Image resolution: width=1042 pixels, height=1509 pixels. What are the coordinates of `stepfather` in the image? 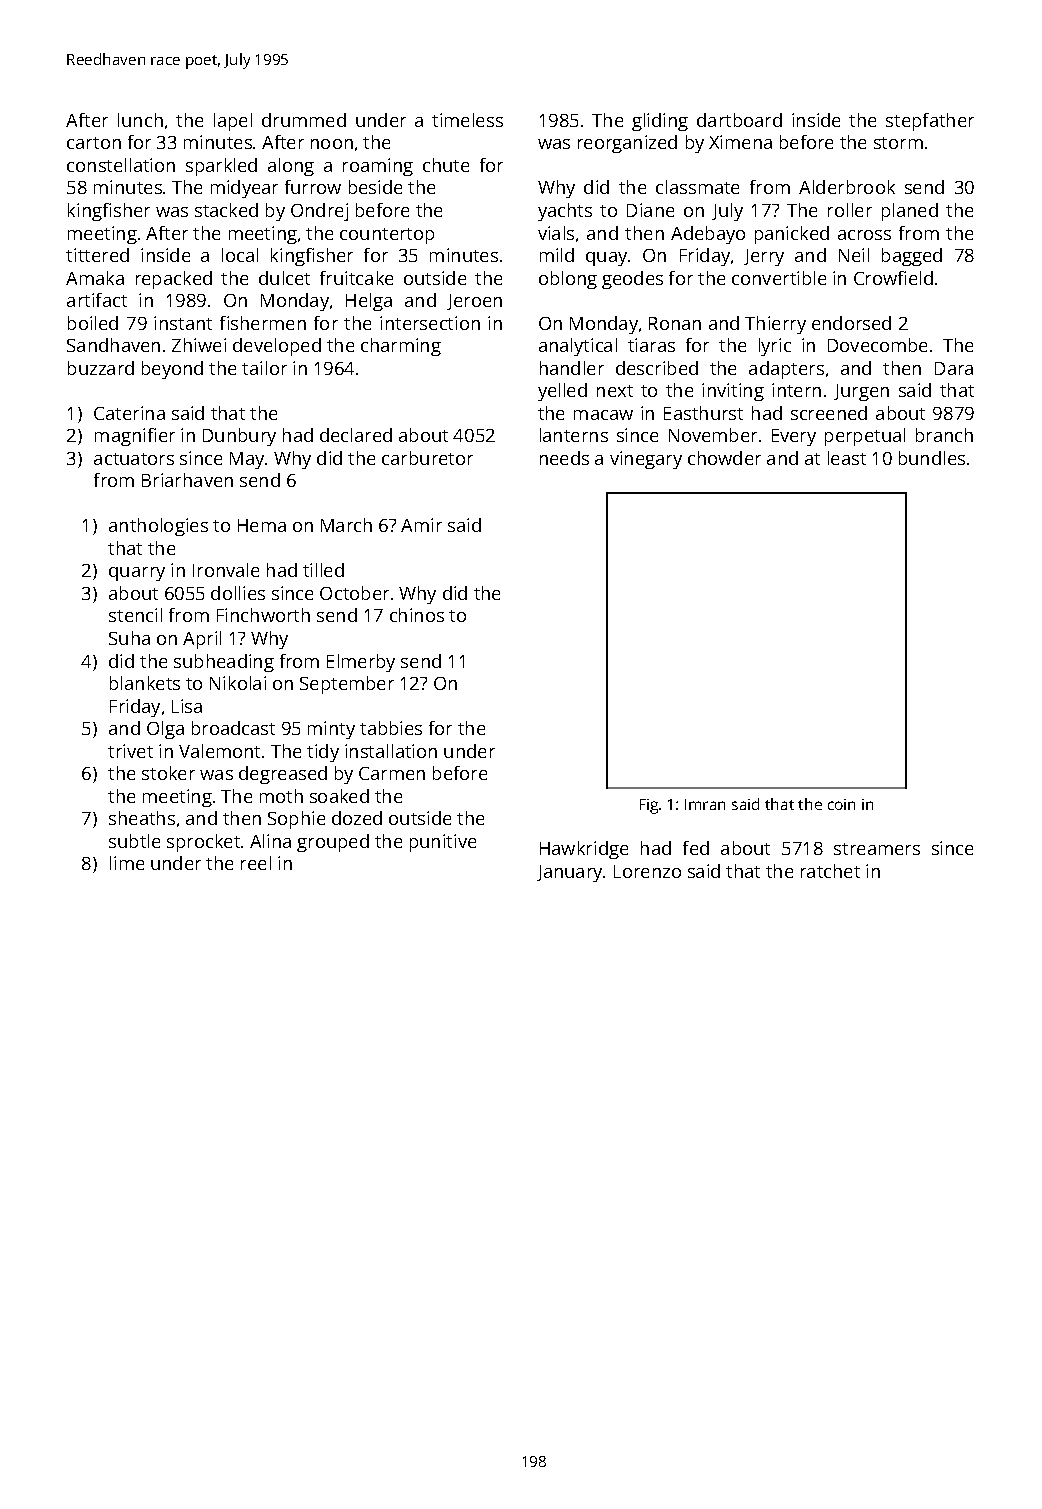 It's located at (930, 122).
